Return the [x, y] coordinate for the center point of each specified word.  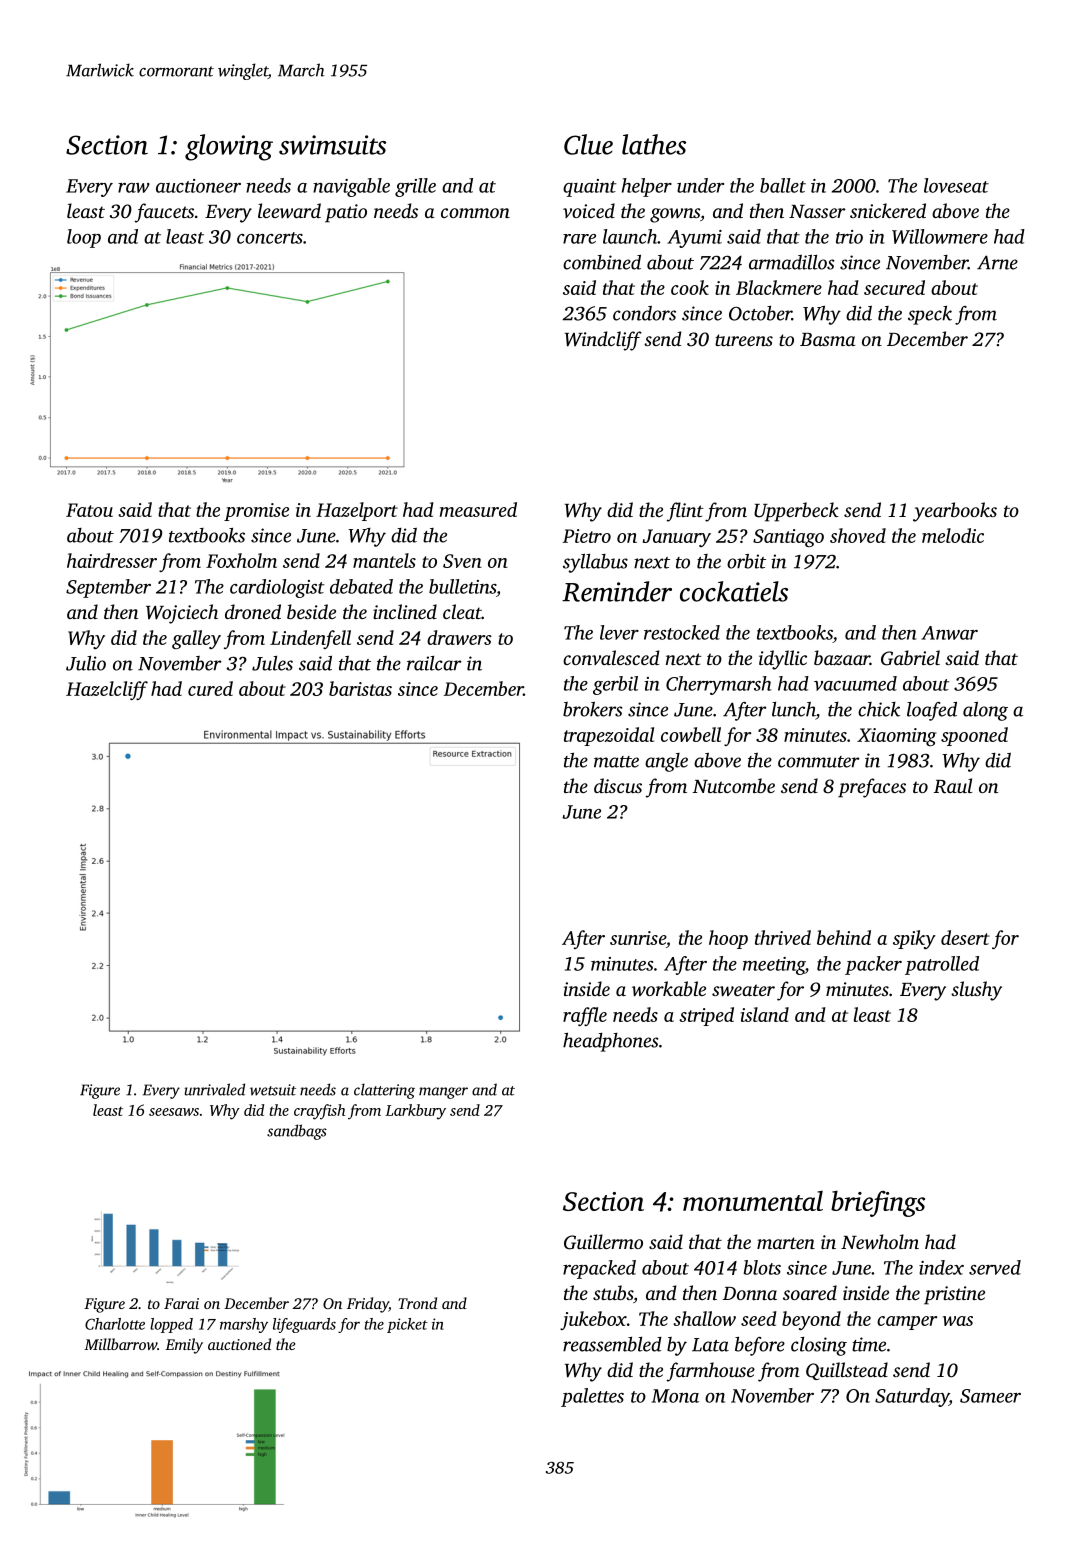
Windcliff [603, 341]
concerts [270, 238]
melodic [953, 535]
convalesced [611, 657]
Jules [272, 663]
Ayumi [694, 239]
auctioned [239, 1344]
